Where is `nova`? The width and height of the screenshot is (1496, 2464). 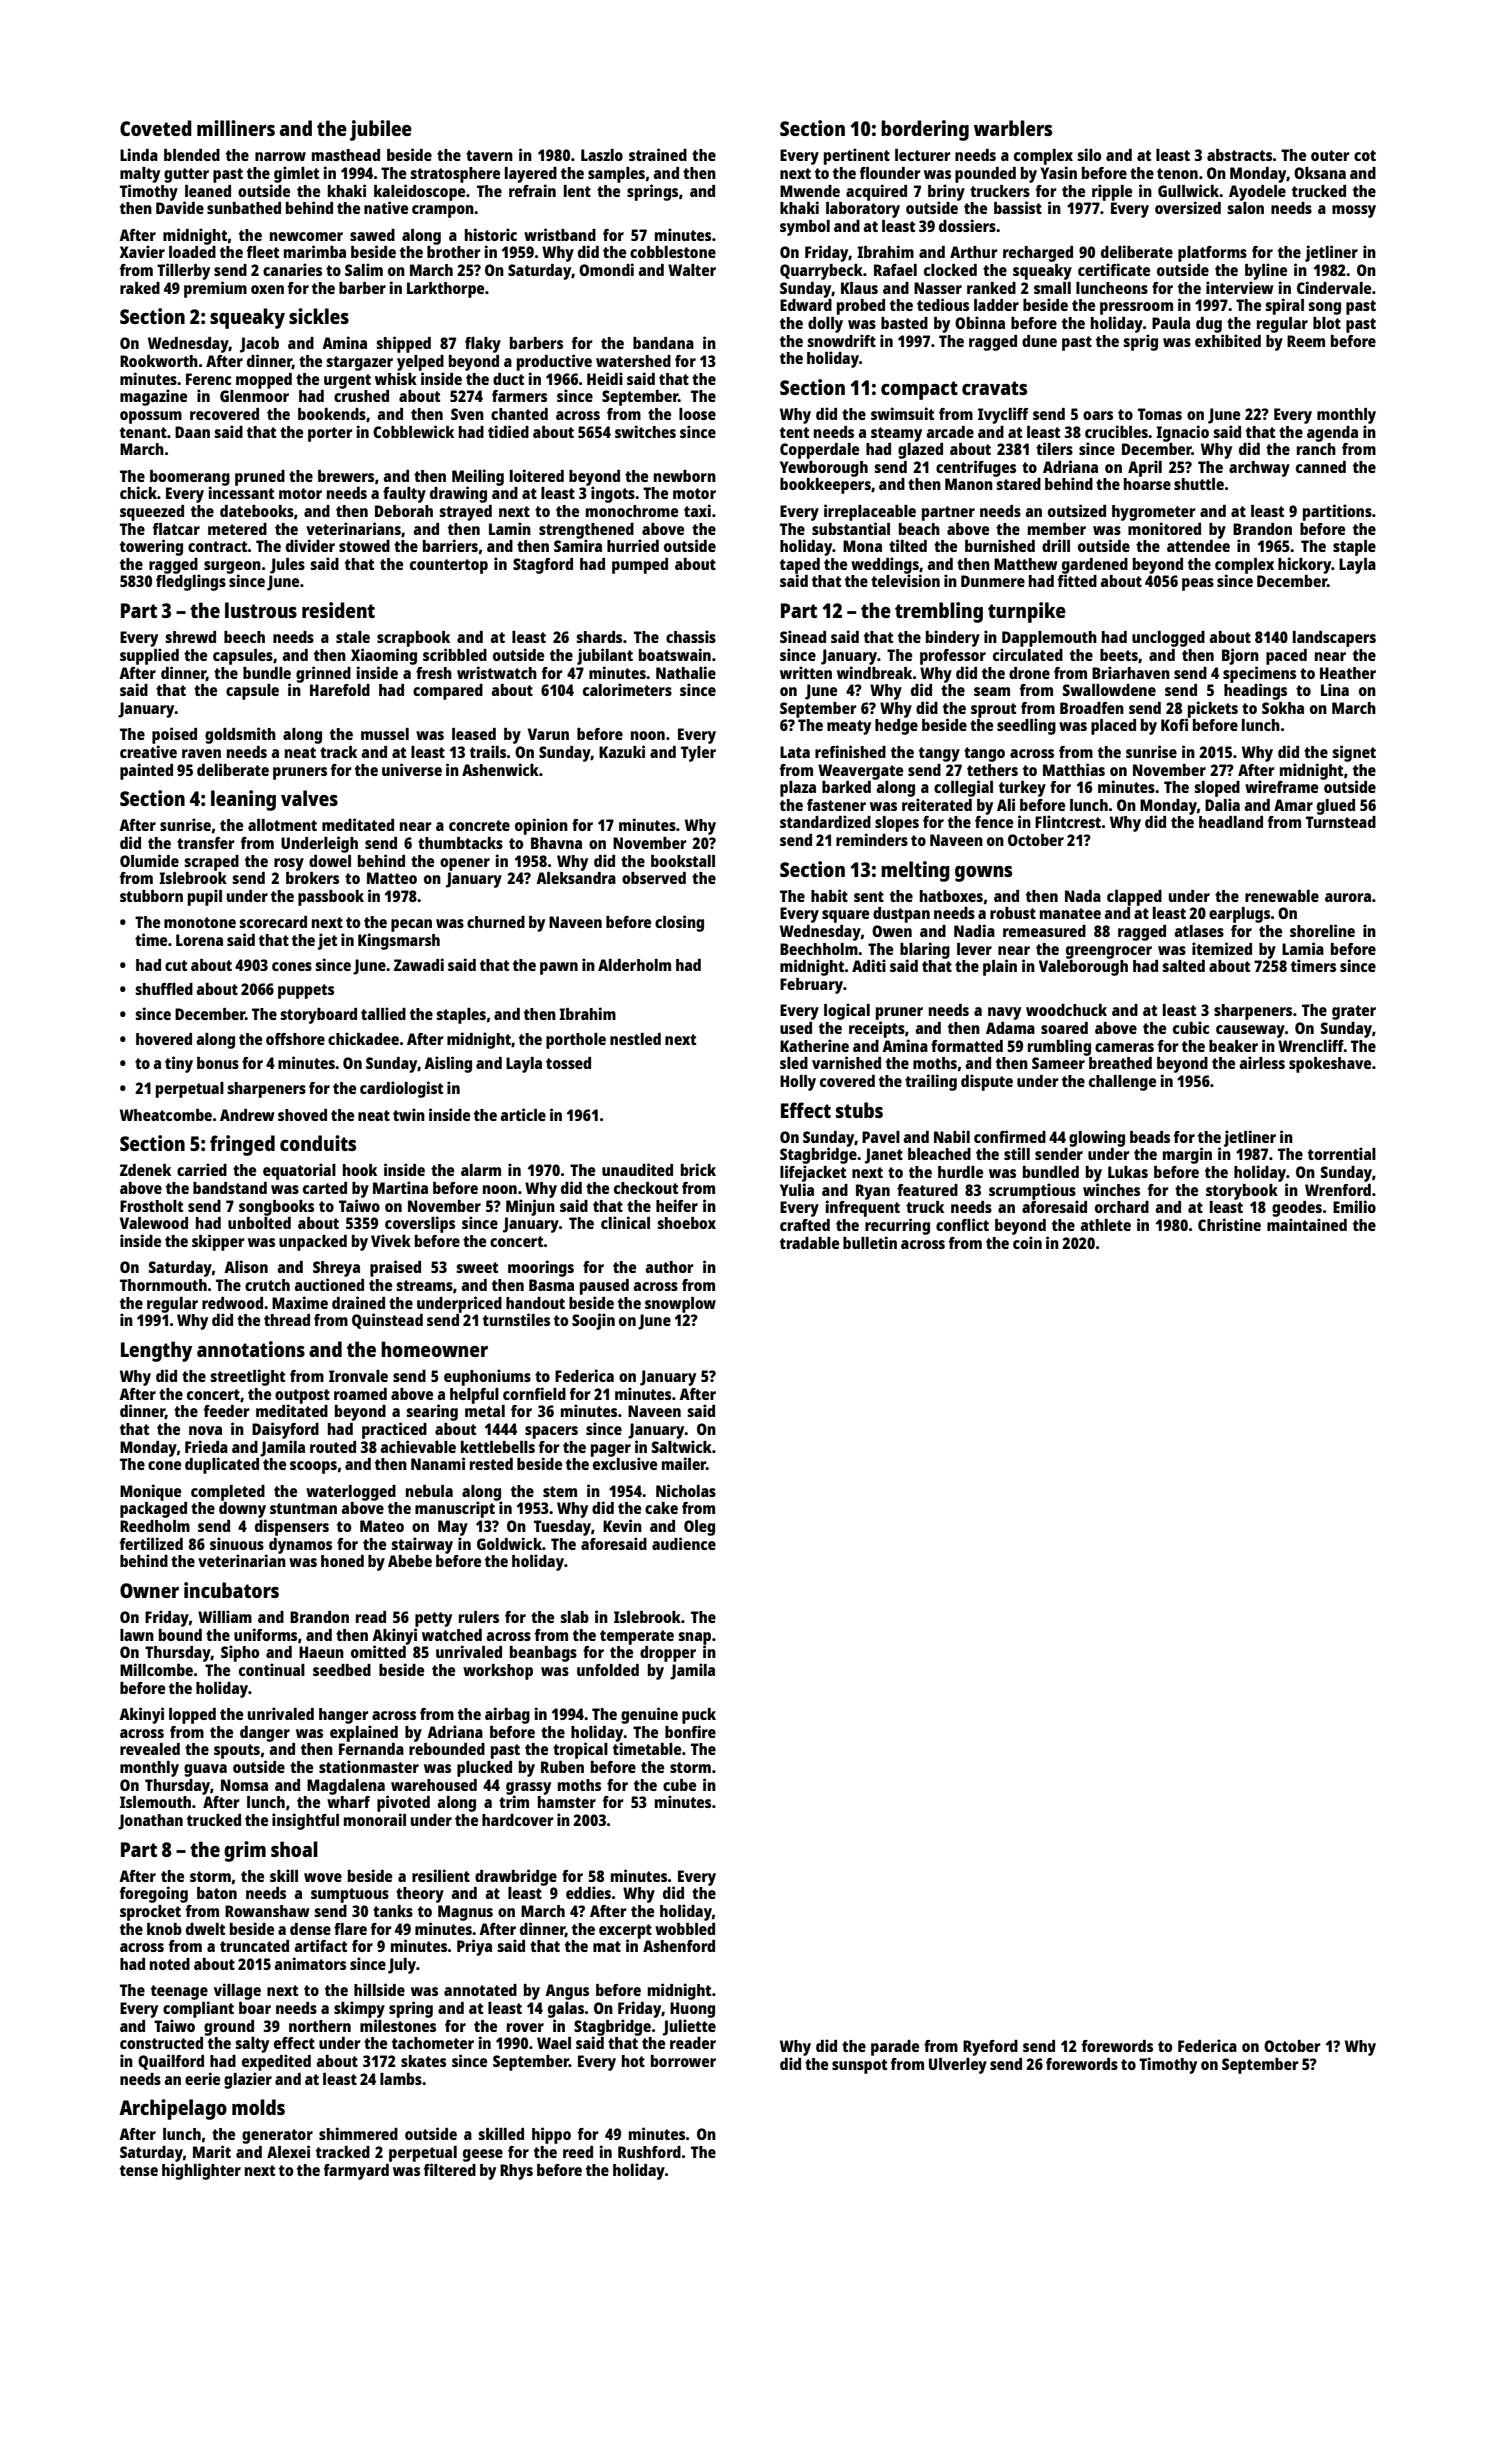
nova is located at coordinates (205, 1430).
